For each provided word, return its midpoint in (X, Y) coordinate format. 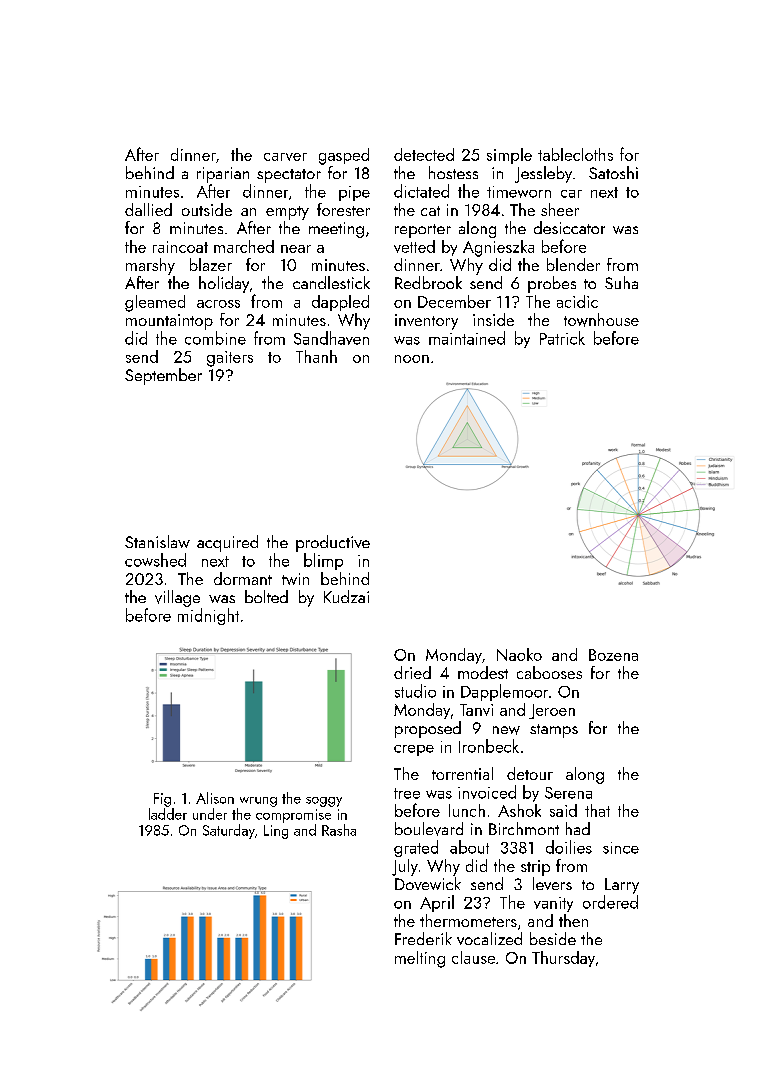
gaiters (230, 359)
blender (573, 264)
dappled (340, 303)
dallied (148, 209)
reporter (423, 231)
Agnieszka (498, 248)
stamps (554, 731)
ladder (168, 814)
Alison (215, 798)
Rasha (339, 830)
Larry (622, 886)
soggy (324, 802)
